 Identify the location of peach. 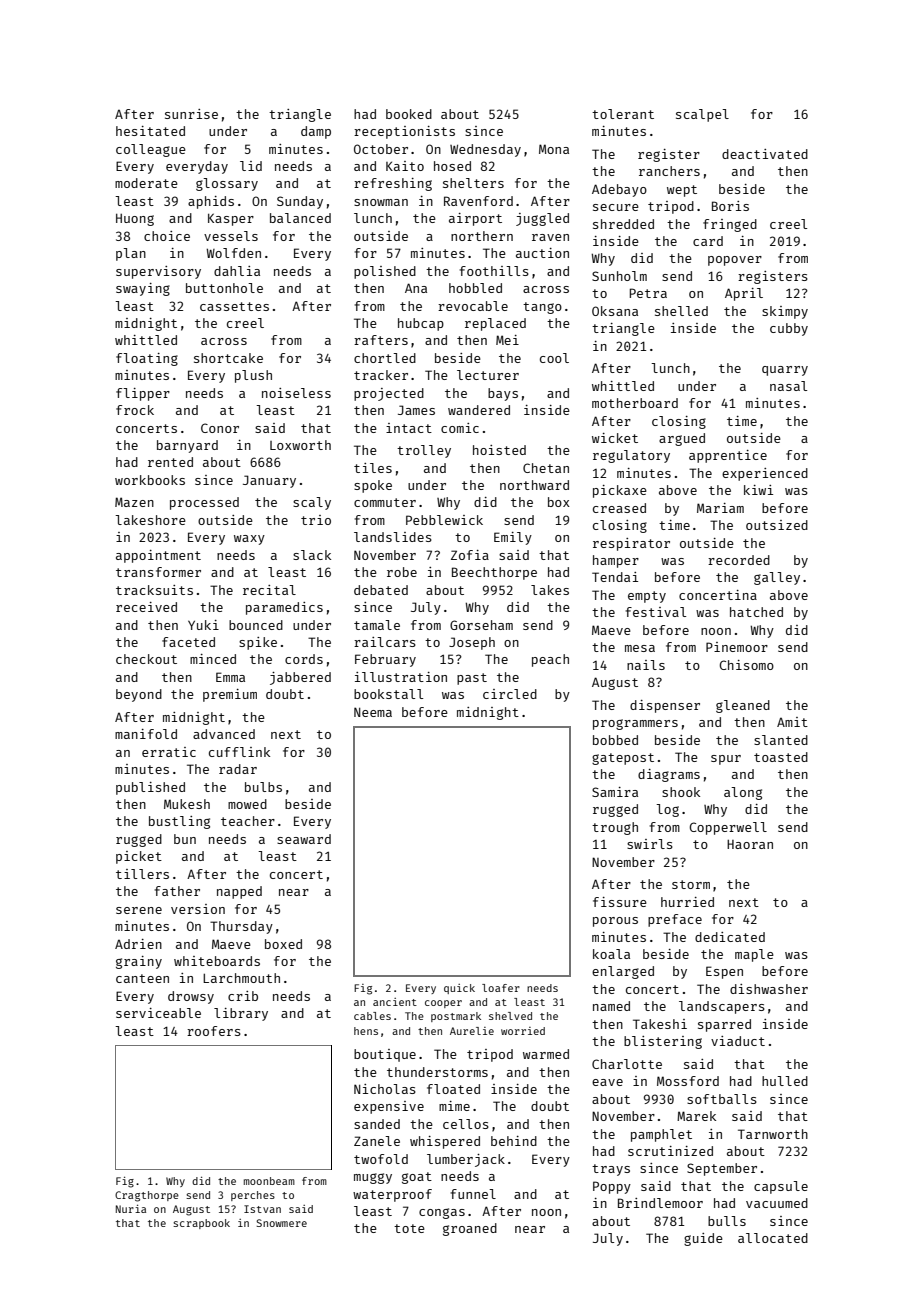
(550, 660).
